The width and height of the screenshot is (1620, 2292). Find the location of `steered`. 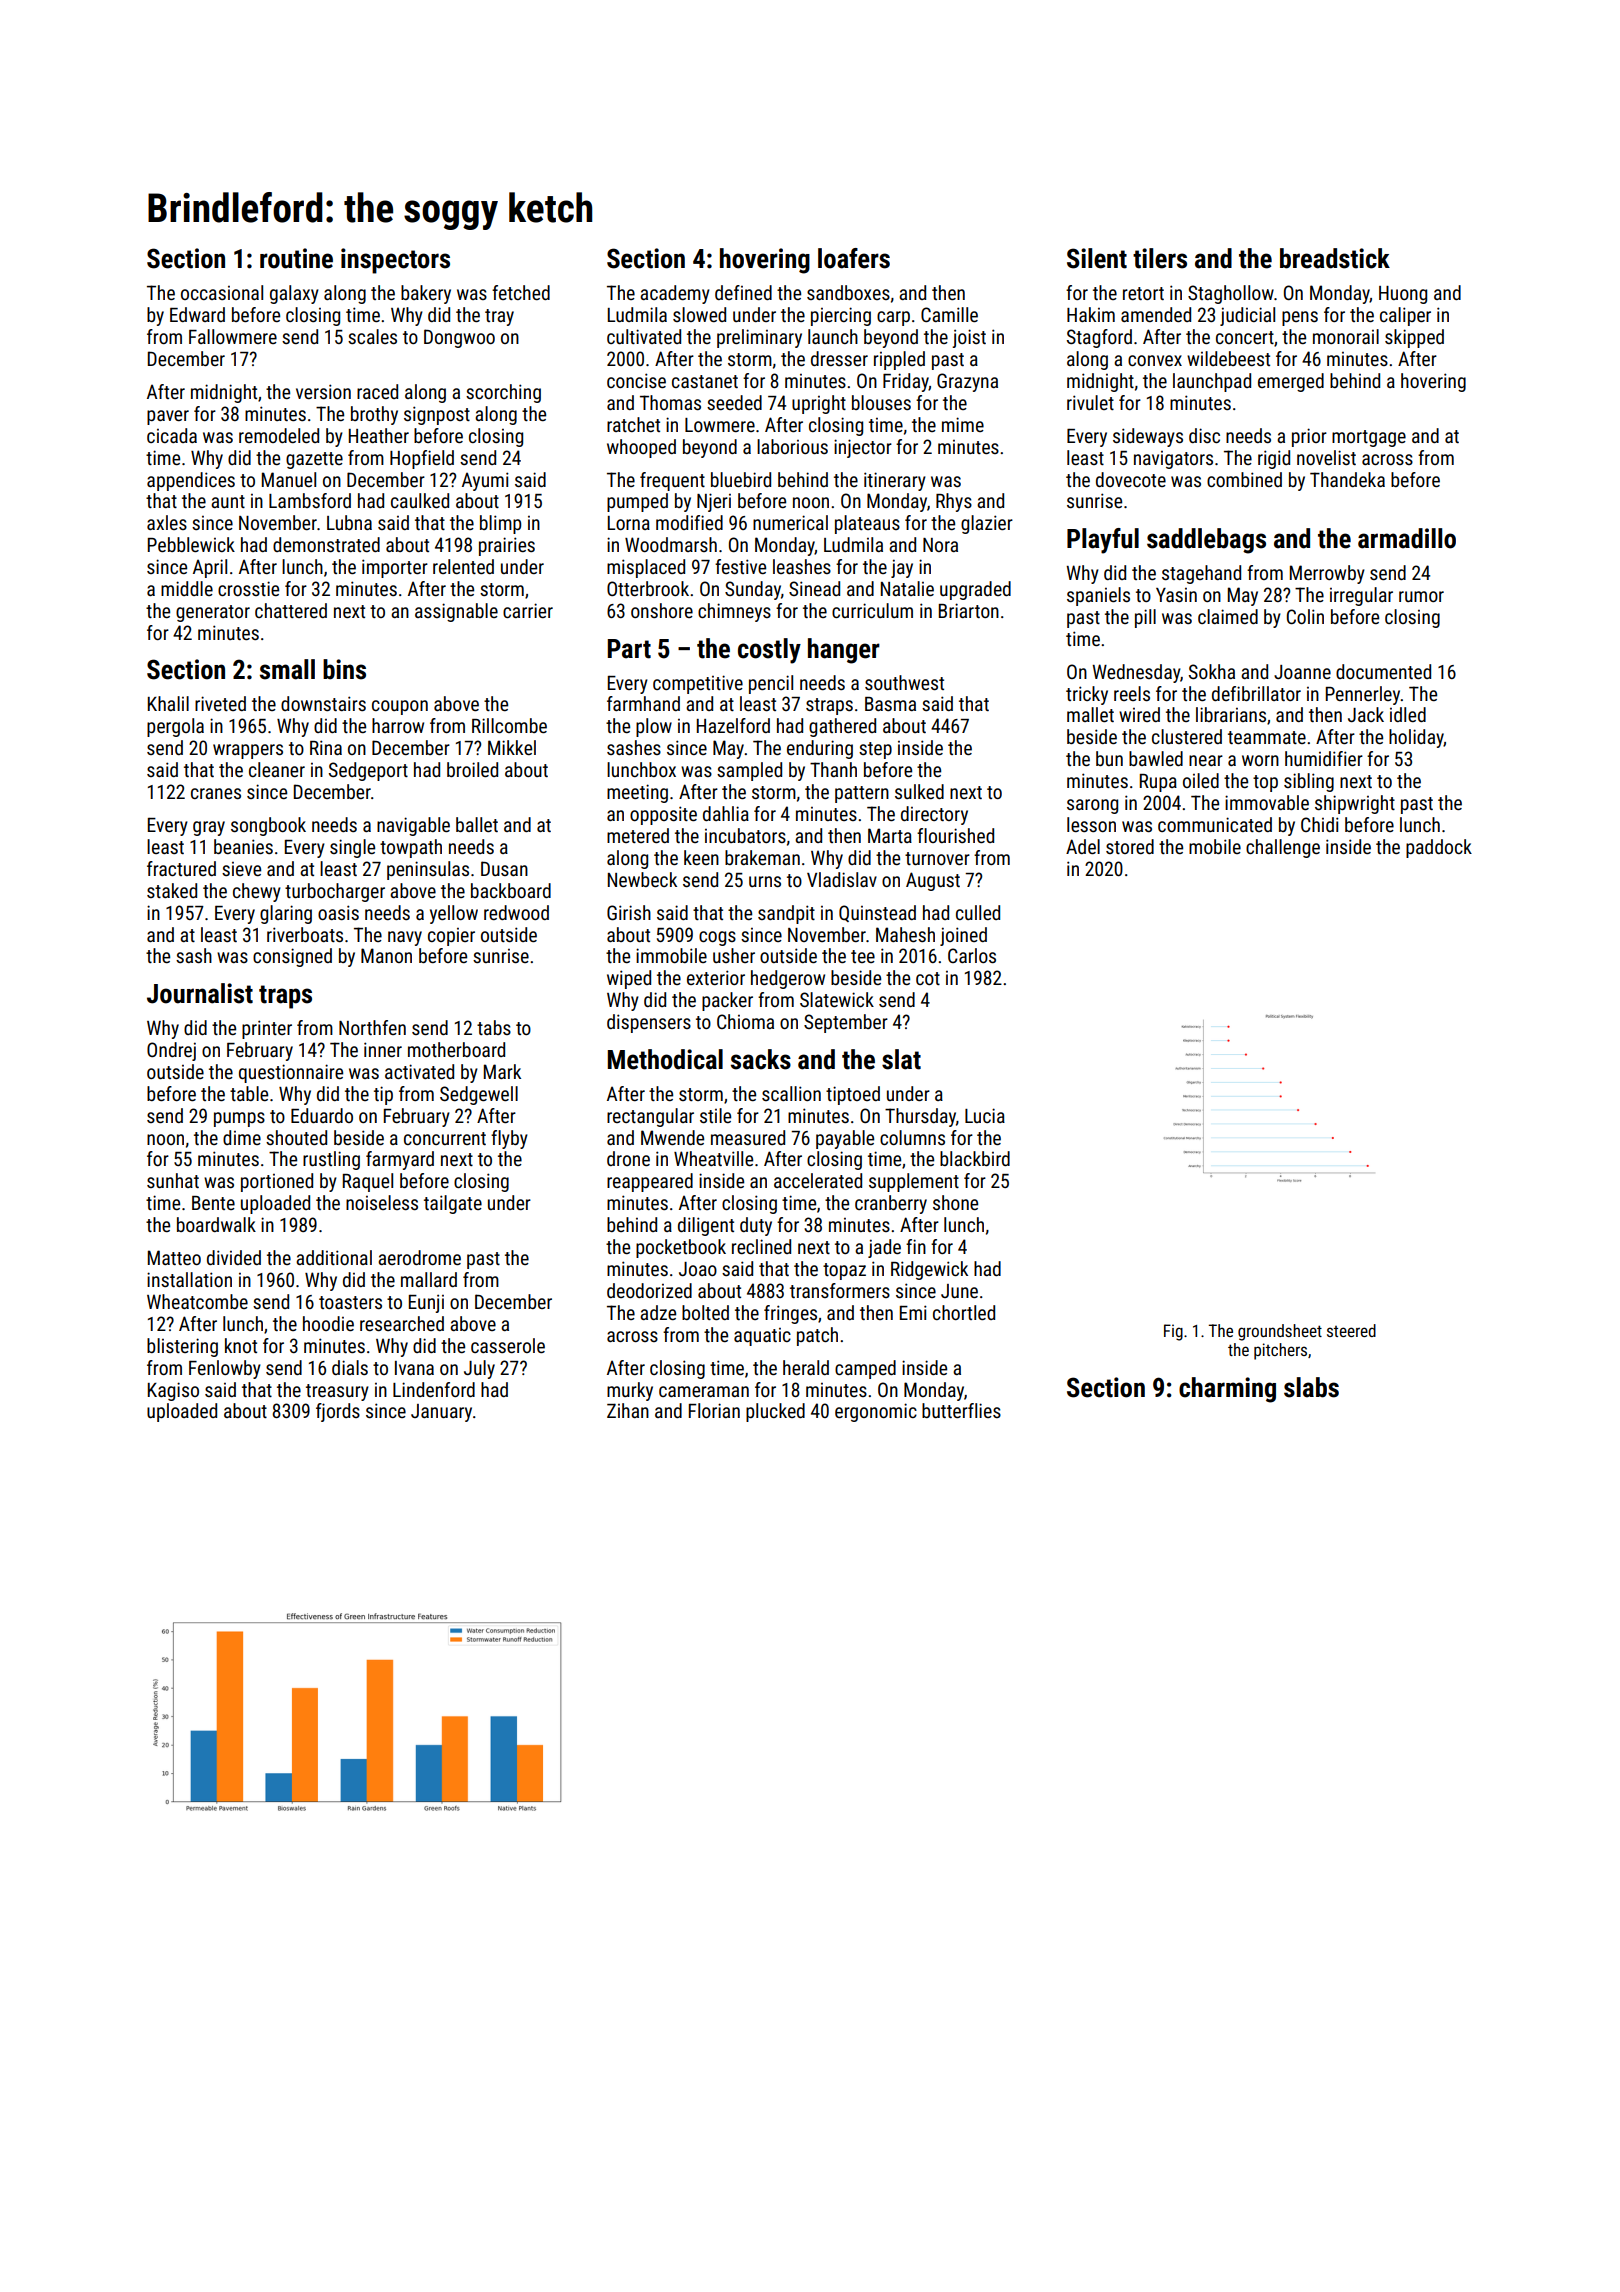

steered is located at coordinates (1351, 1330).
